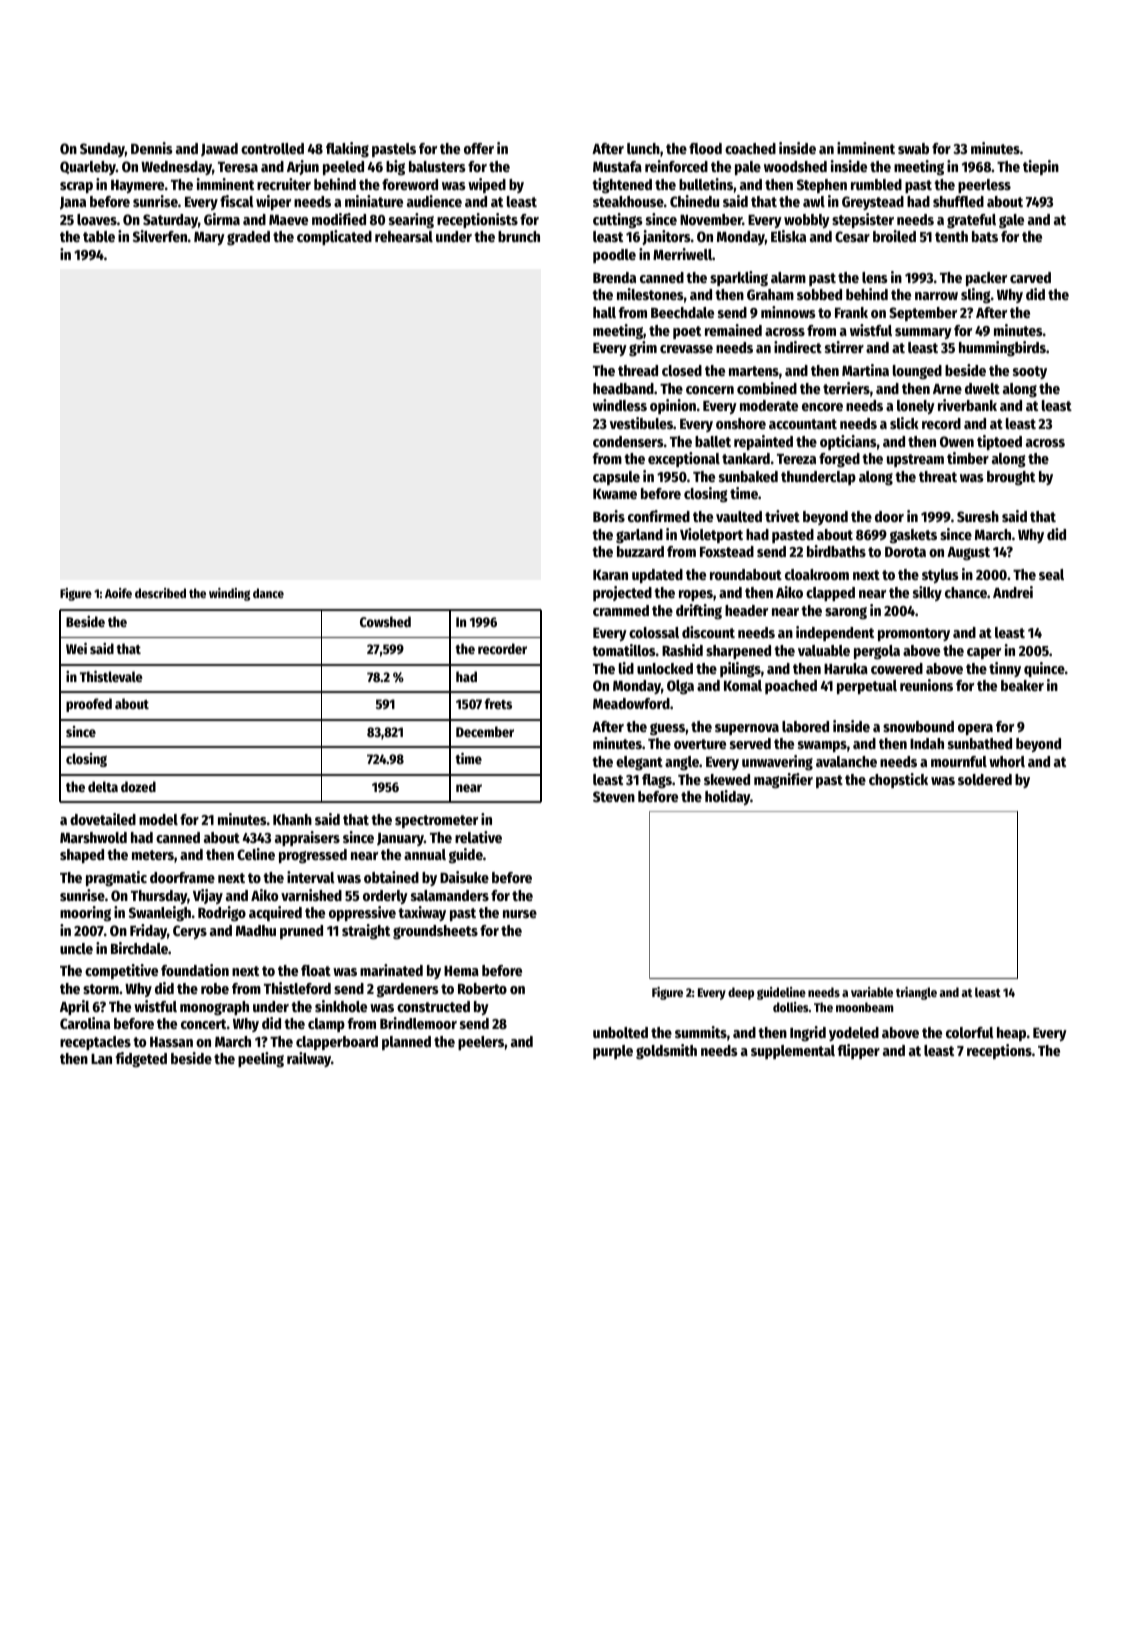 The height and width of the image is (1643, 1134). Describe the element at coordinates (926, 685) in the image. I see `reunions` at that location.
